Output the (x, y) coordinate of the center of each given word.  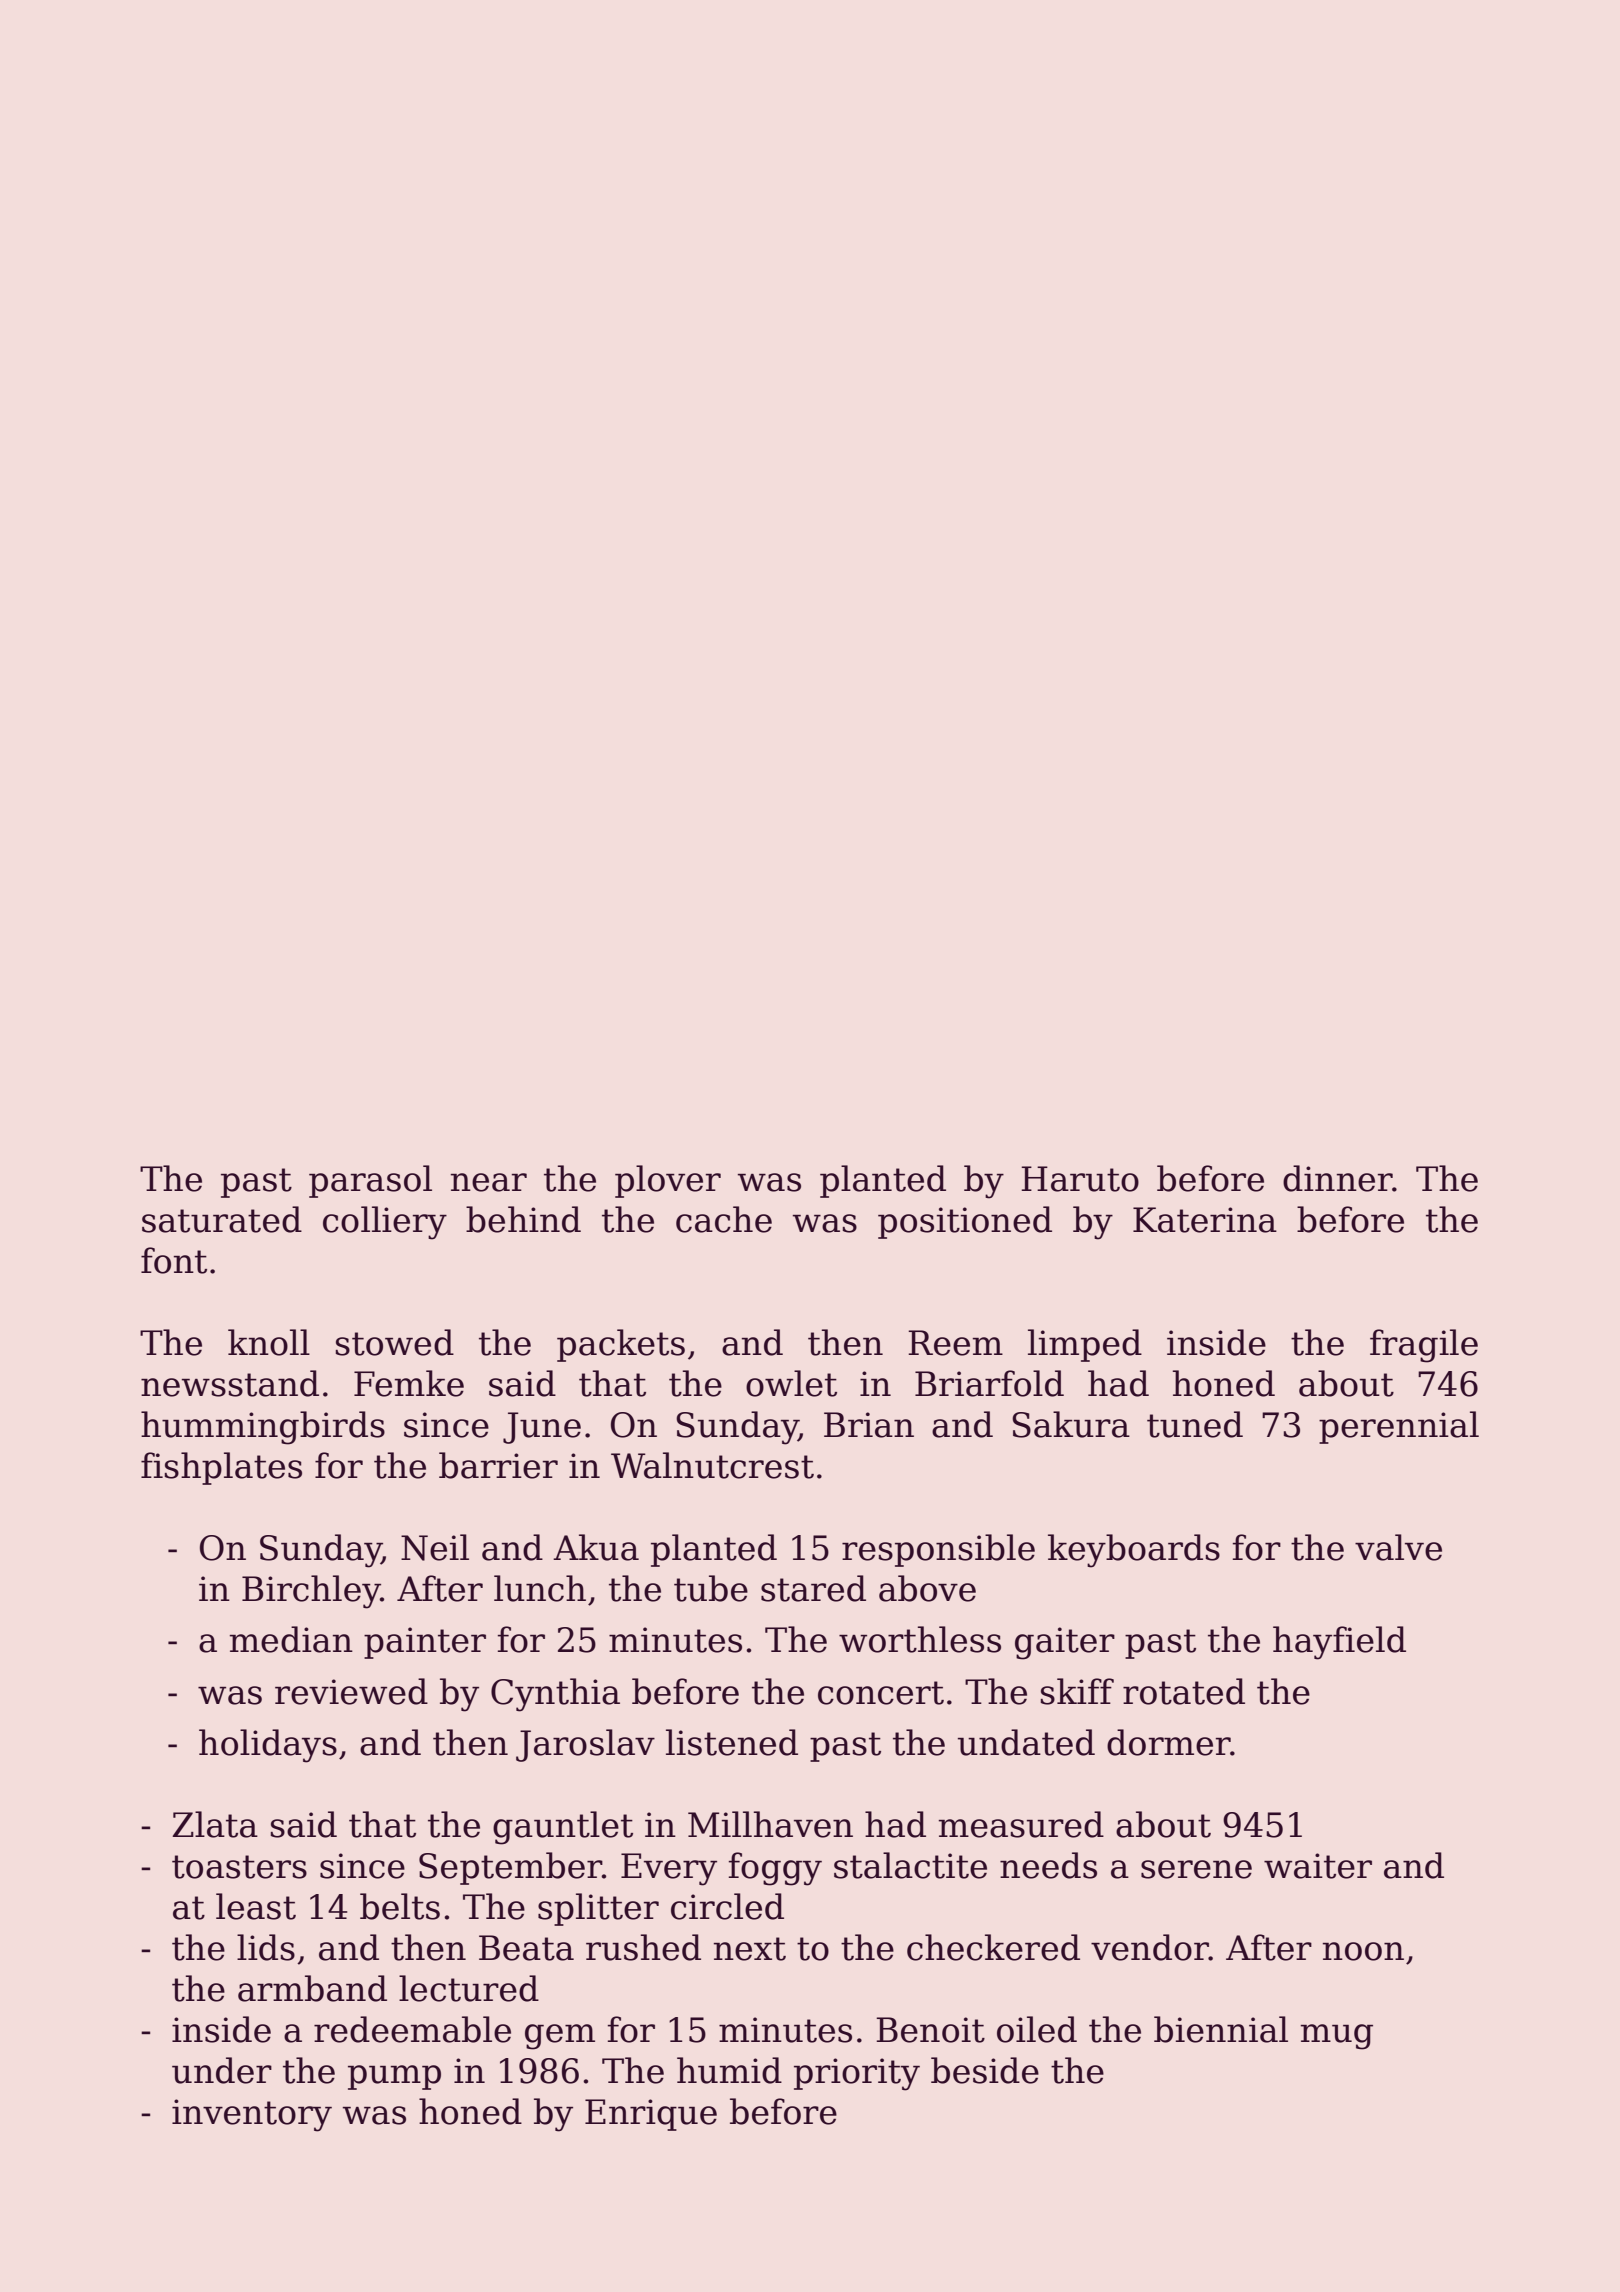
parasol (370, 1181)
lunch (540, 1588)
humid (729, 2070)
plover (668, 1181)
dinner (1338, 1178)
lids (266, 1947)
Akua (596, 1547)
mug (1337, 2037)
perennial (1399, 1427)
